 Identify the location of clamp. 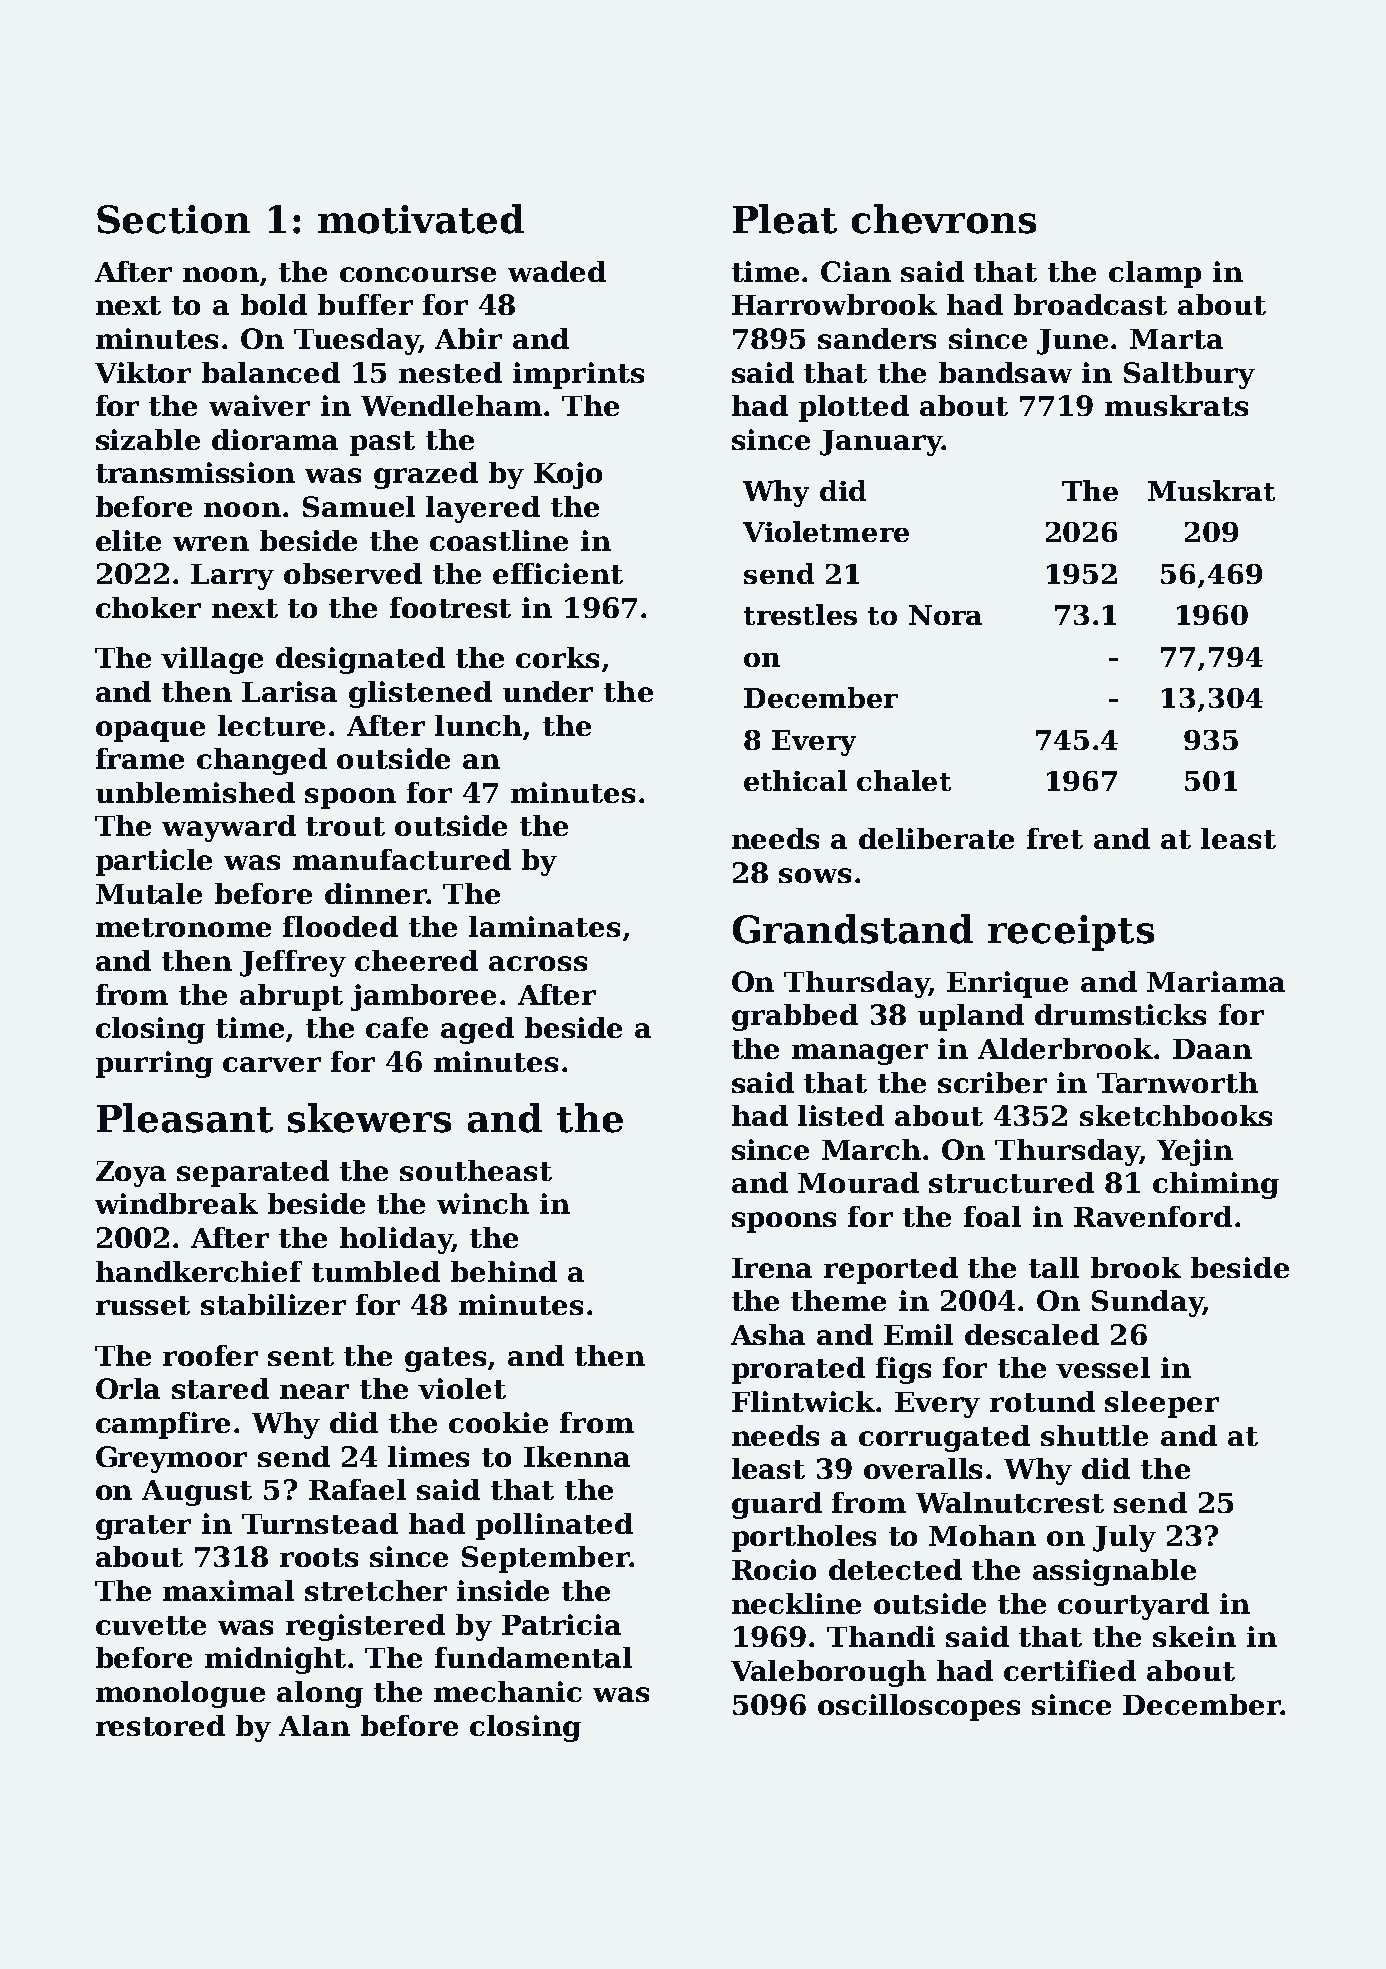
(1155, 274).
